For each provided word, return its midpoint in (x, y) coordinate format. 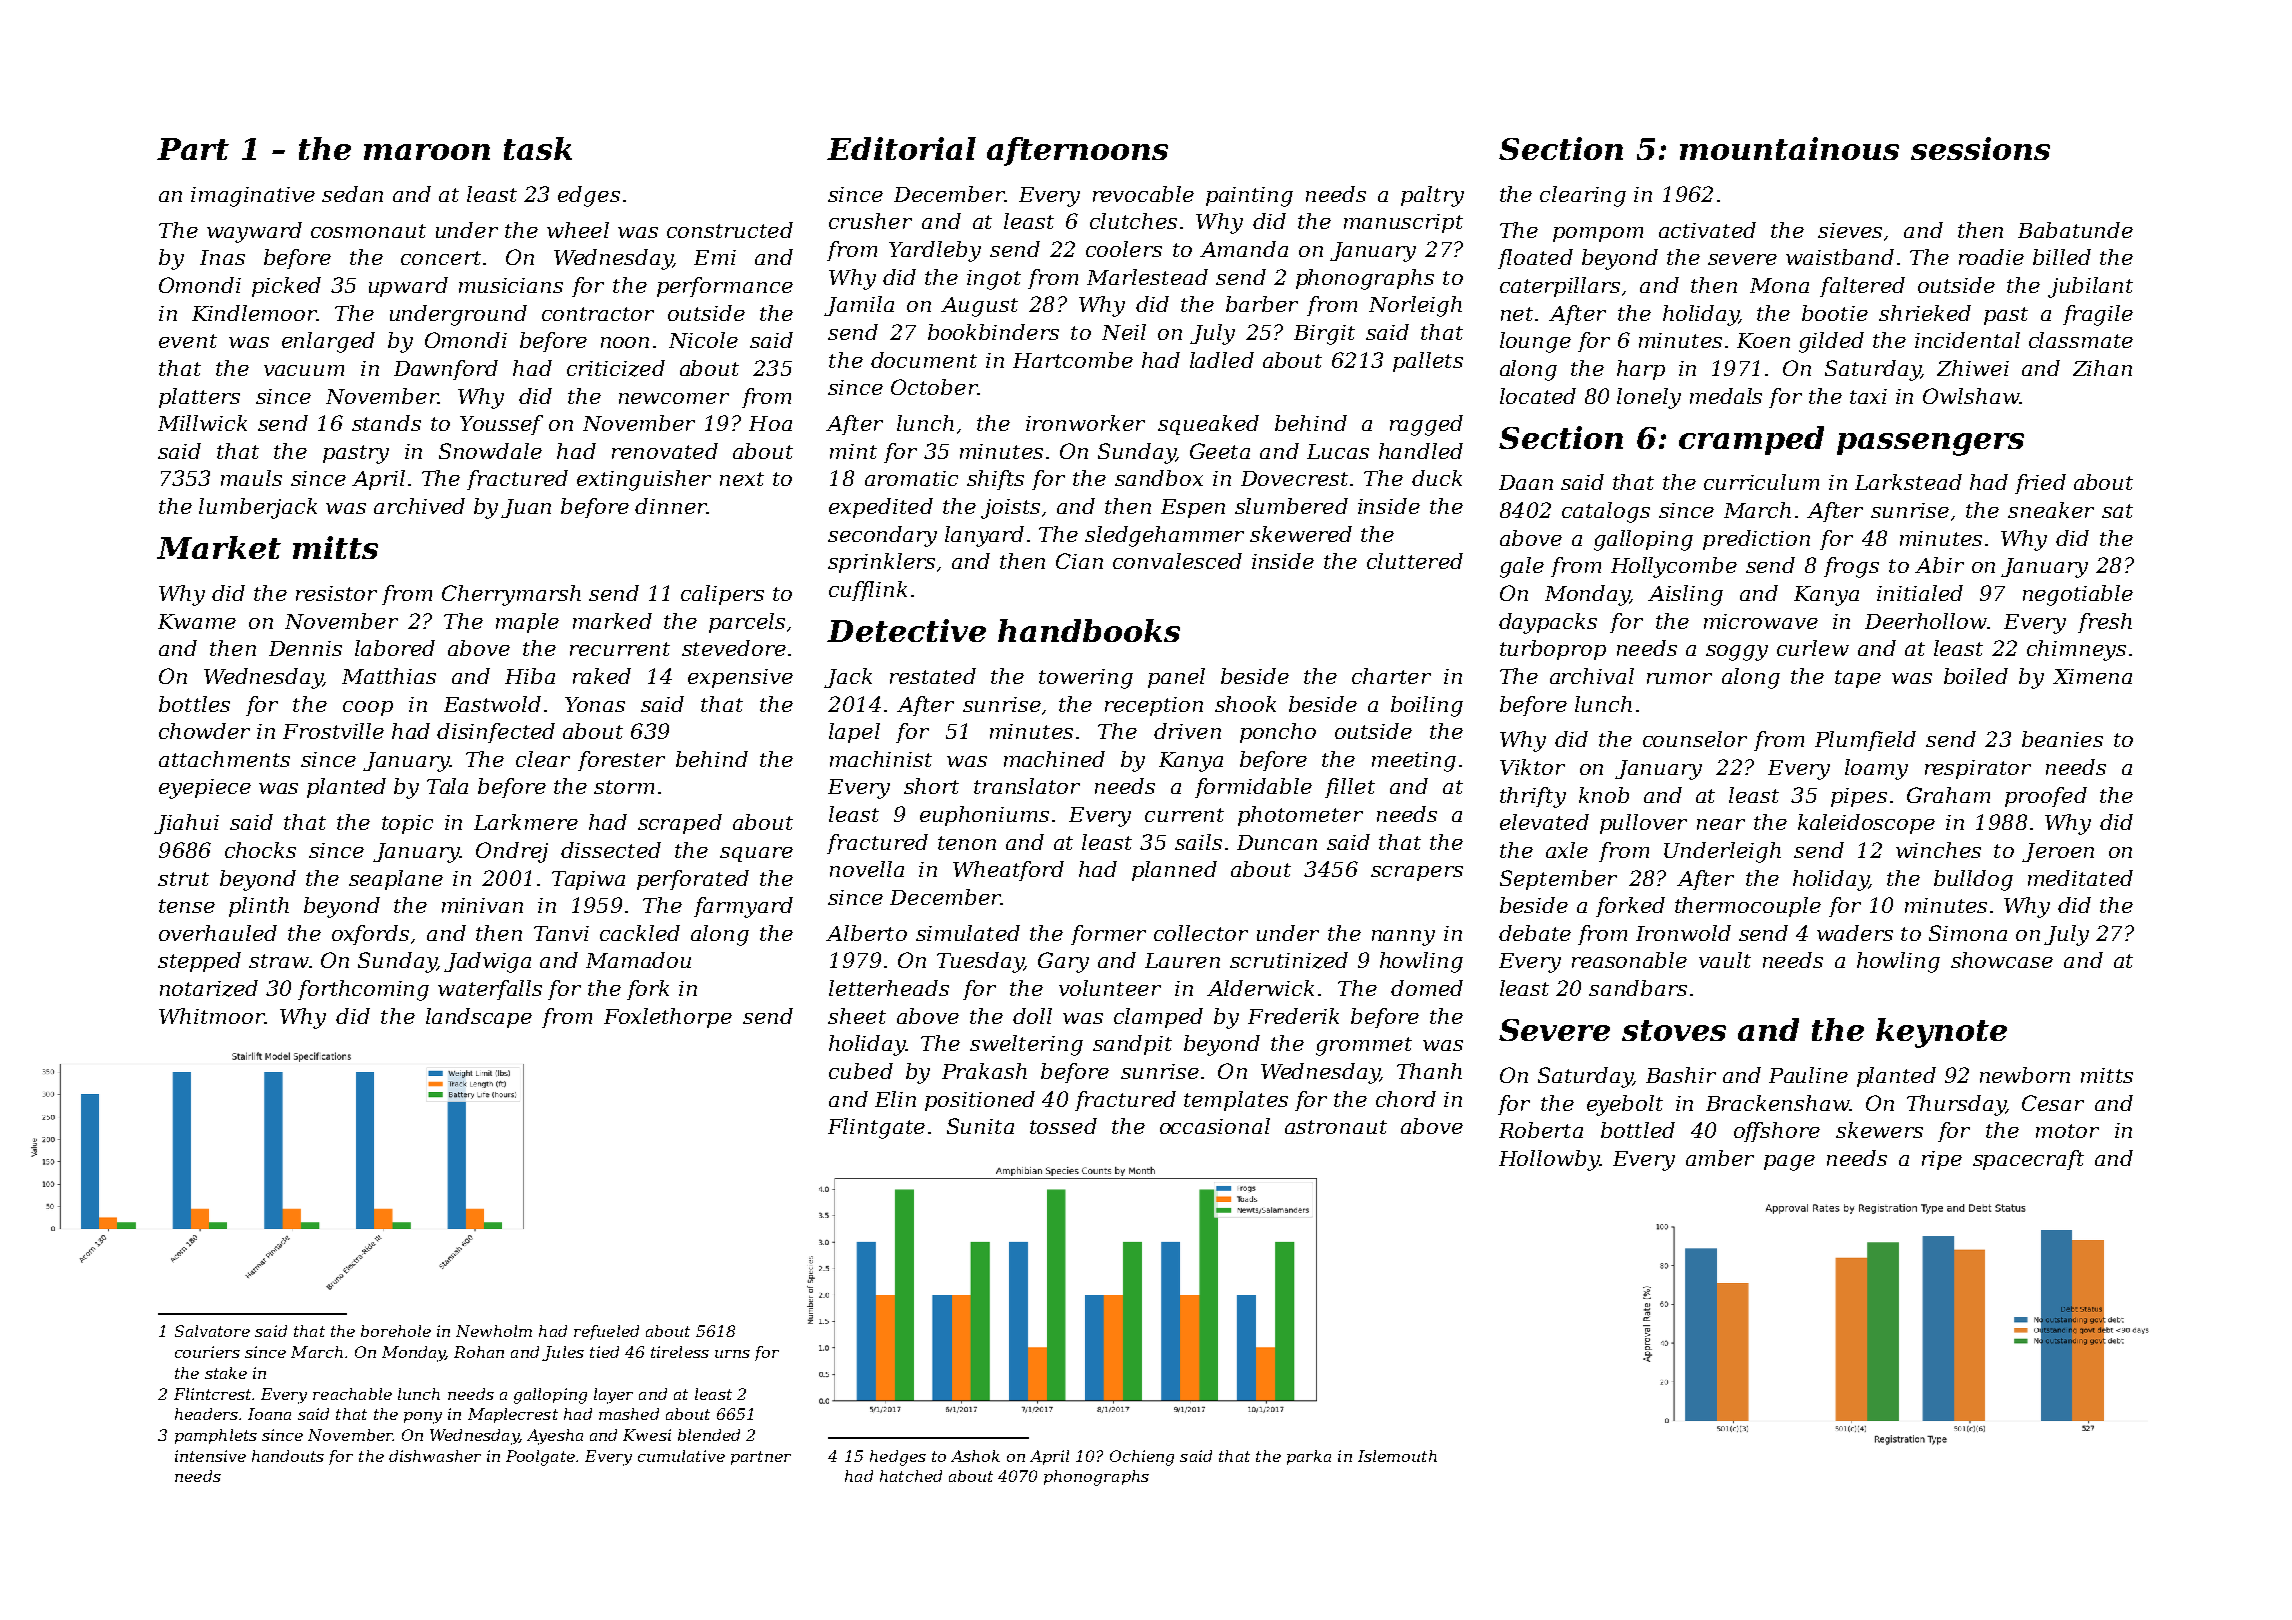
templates (1236, 1101)
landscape (479, 1018)
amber (1720, 1158)
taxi (1868, 396)
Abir (1939, 565)
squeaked (1208, 425)
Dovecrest (1294, 478)
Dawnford (446, 370)
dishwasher (435, 1456)
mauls (251, 478)
